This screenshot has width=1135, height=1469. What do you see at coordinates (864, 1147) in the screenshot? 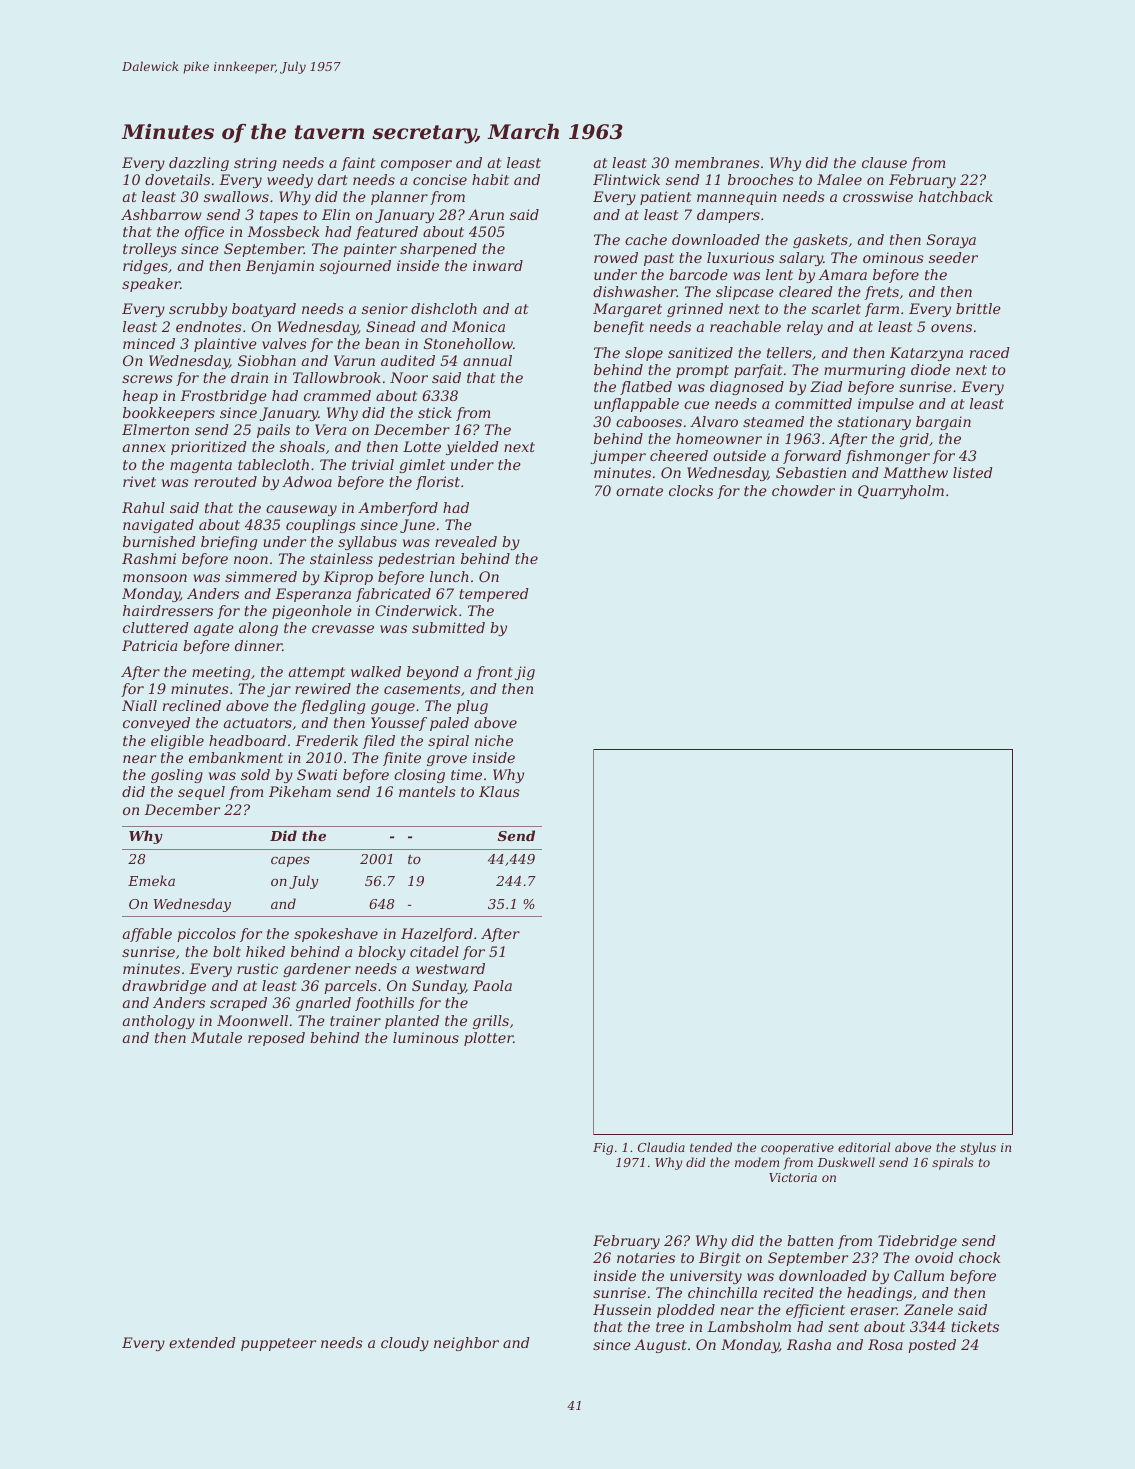
I see `editorial` at bounding box center [864, 1147].
